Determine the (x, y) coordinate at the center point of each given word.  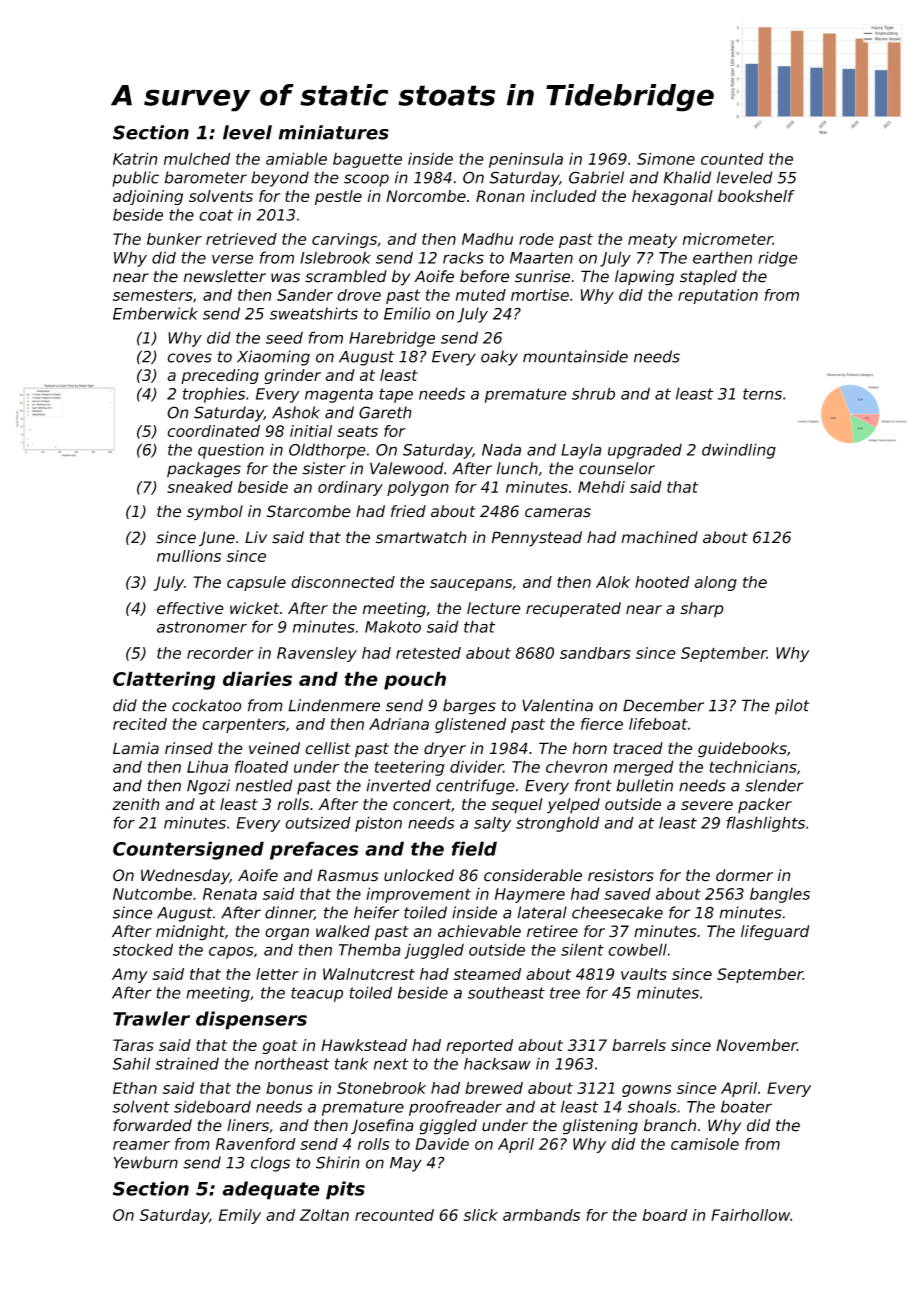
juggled (434, 951)
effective (190, 608)
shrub (593, 393)
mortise (540, 295)
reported (479, 1046)
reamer (141, 1145)
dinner (289, 913)
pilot (792, 707)
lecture (494, 608)
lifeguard (775, 933)
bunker (174, 239)
